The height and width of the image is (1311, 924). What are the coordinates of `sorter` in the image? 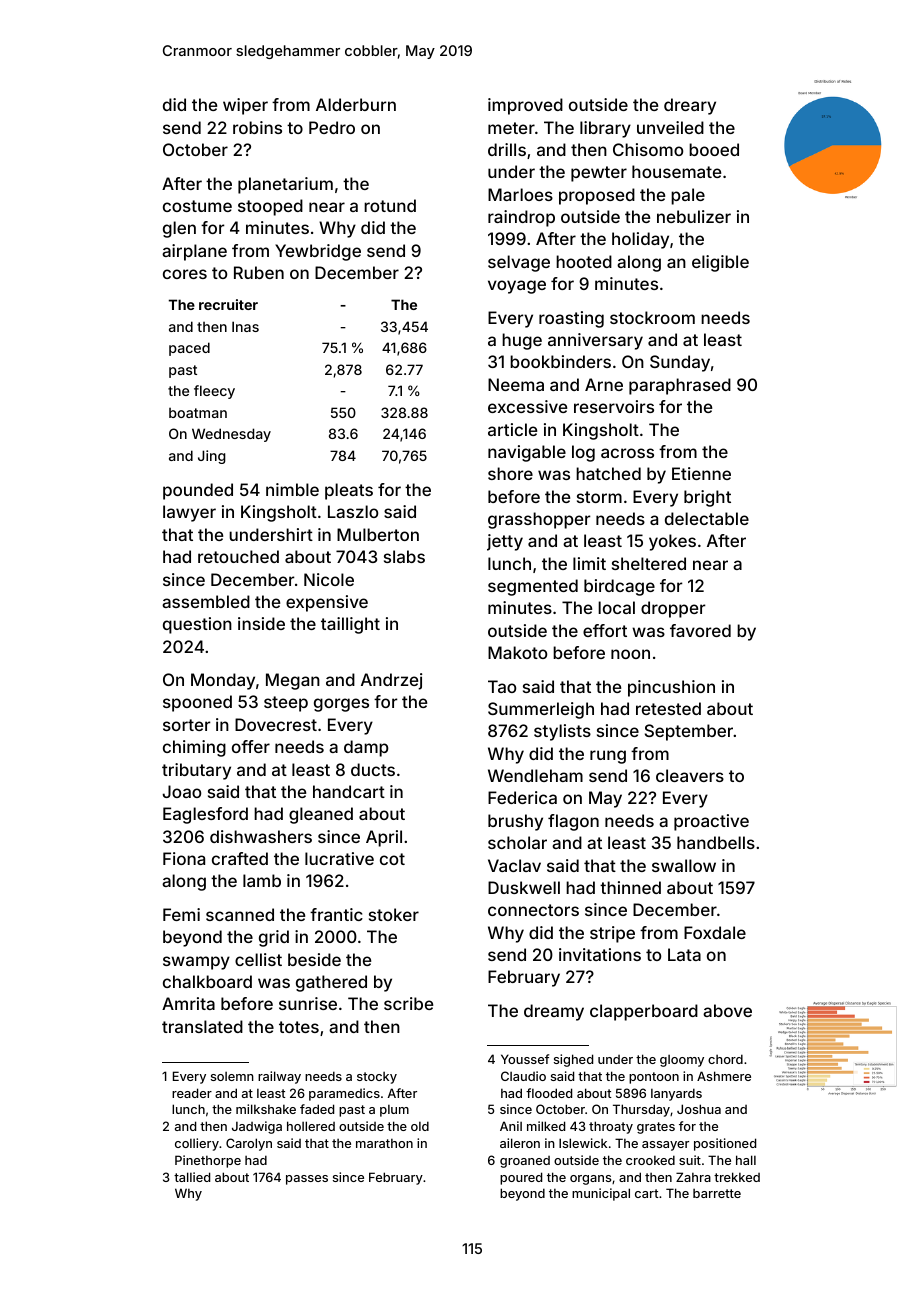 It's located at (187, 725).
